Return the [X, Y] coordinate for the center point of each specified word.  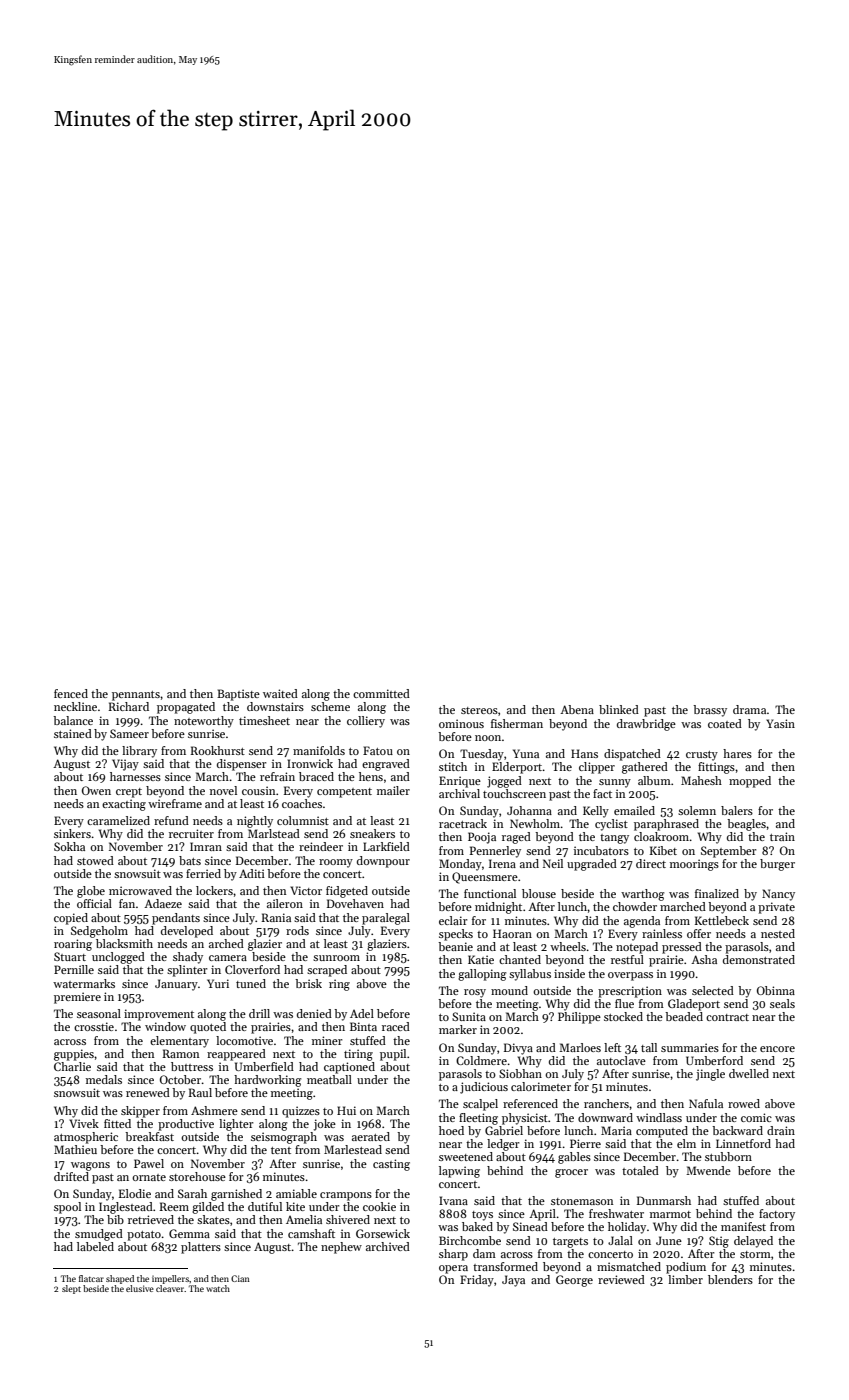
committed [381, 693]
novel [223, 790]
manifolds [319, 750]
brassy [710, 711]
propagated [186, 708]
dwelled [749, 1073]
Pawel [149, 1163]
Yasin [780, 723]
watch [218, 1288]
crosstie [94, 1026]
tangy [614, 839]
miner [327, 1040]
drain [781, 1130]
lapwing [459, 1172]
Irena [502, 863]
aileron [285, 903]
